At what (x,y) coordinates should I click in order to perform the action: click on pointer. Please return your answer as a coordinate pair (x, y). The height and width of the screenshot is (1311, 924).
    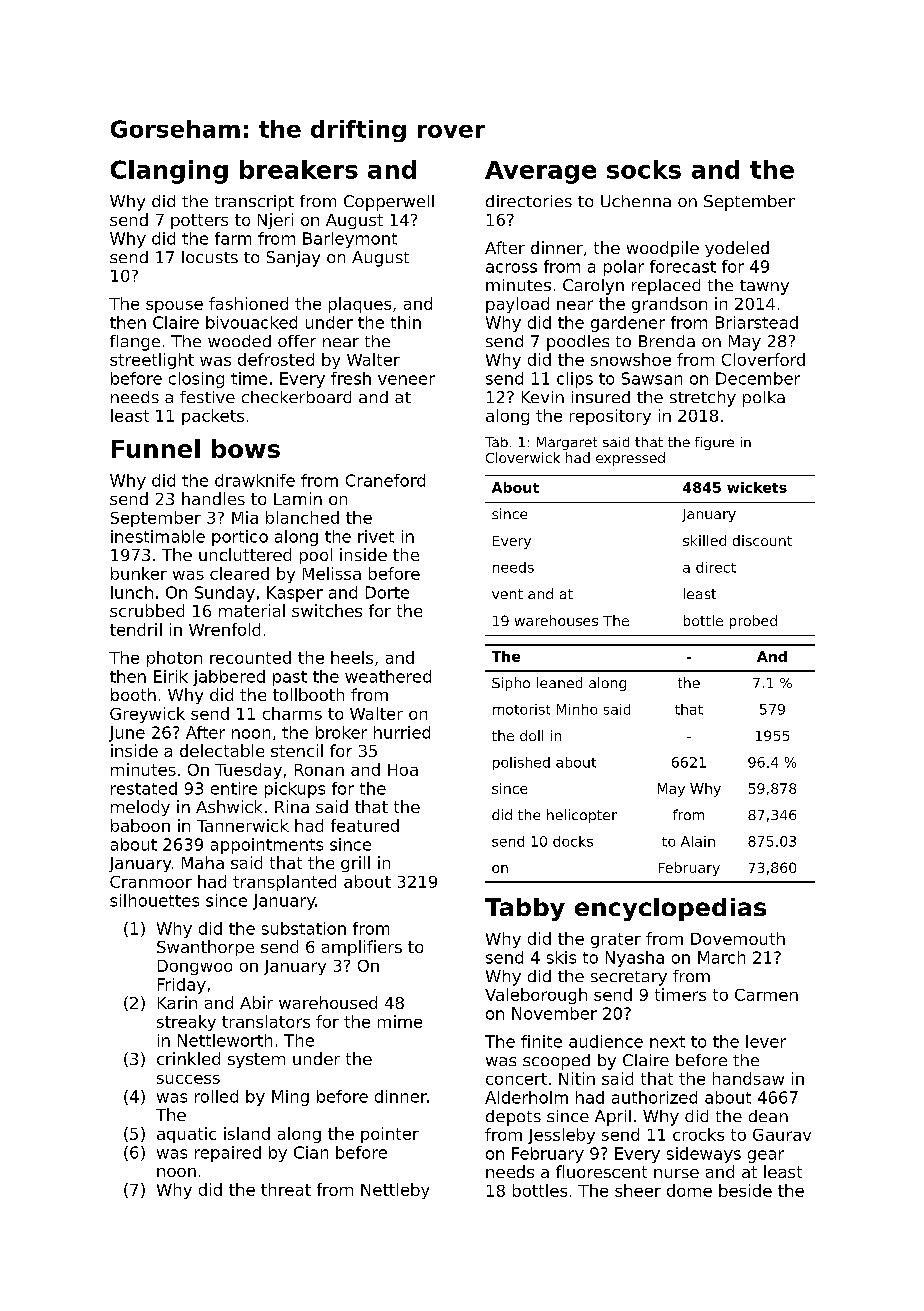
    Looking at the image, I should click on (390, 1135).
